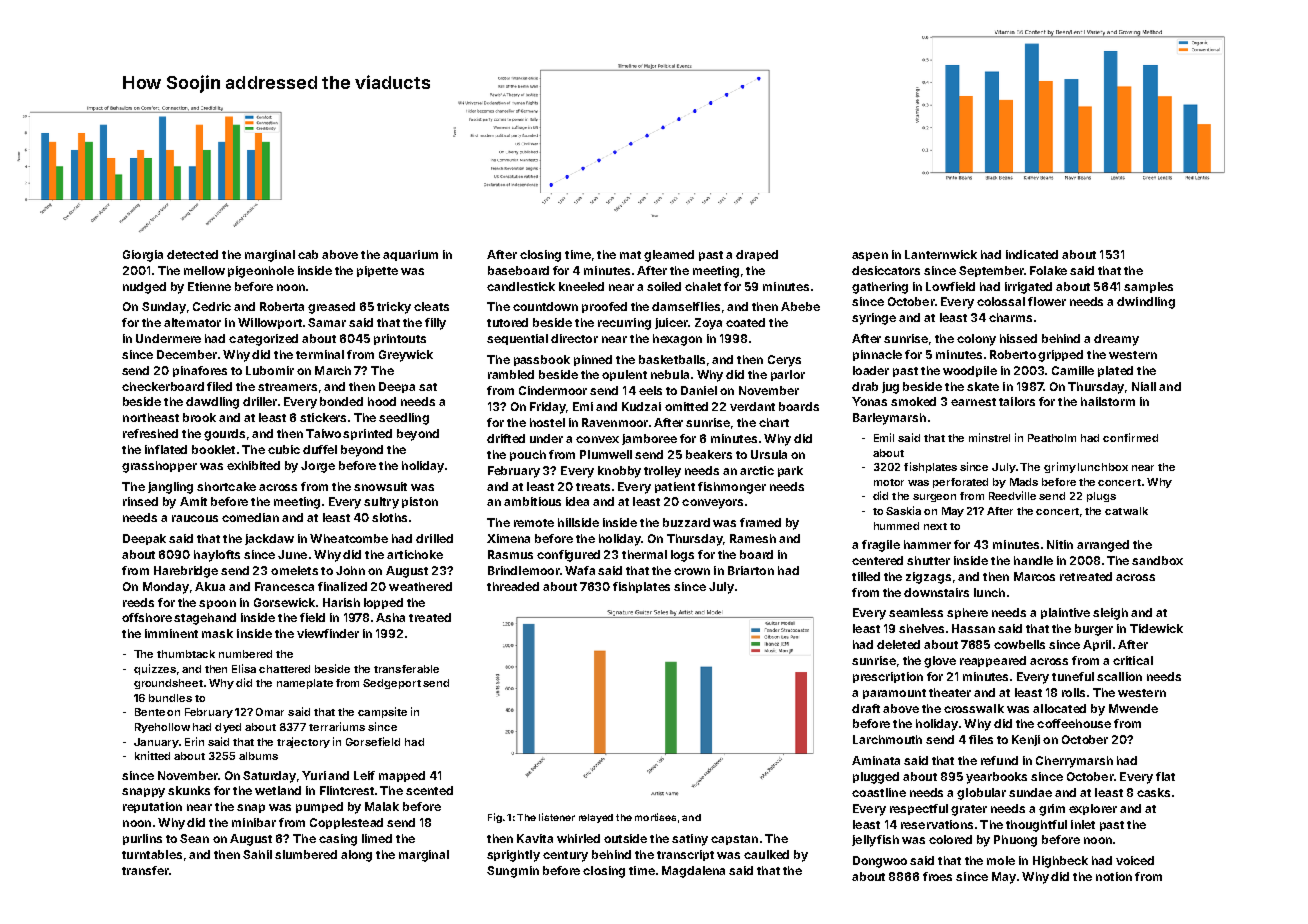  What do you see at coordinates (615, 422) in the screenshot?
I see `Ravenmoor` at bounding box center [615, 422].
